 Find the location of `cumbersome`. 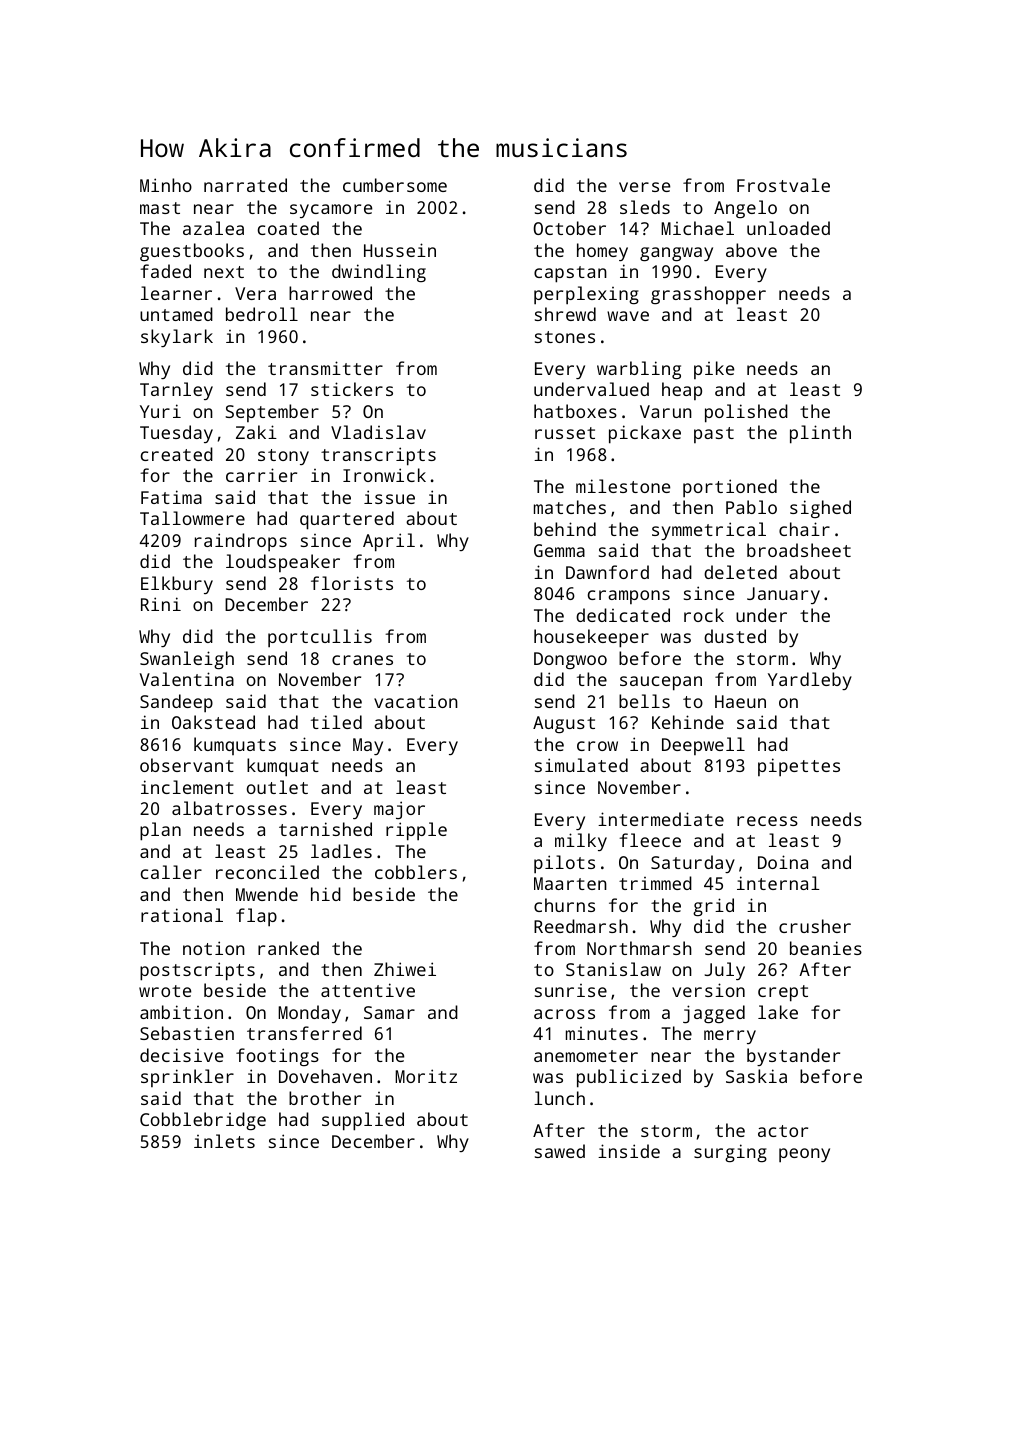

cumbersome is located at coordinates (395, 185).
